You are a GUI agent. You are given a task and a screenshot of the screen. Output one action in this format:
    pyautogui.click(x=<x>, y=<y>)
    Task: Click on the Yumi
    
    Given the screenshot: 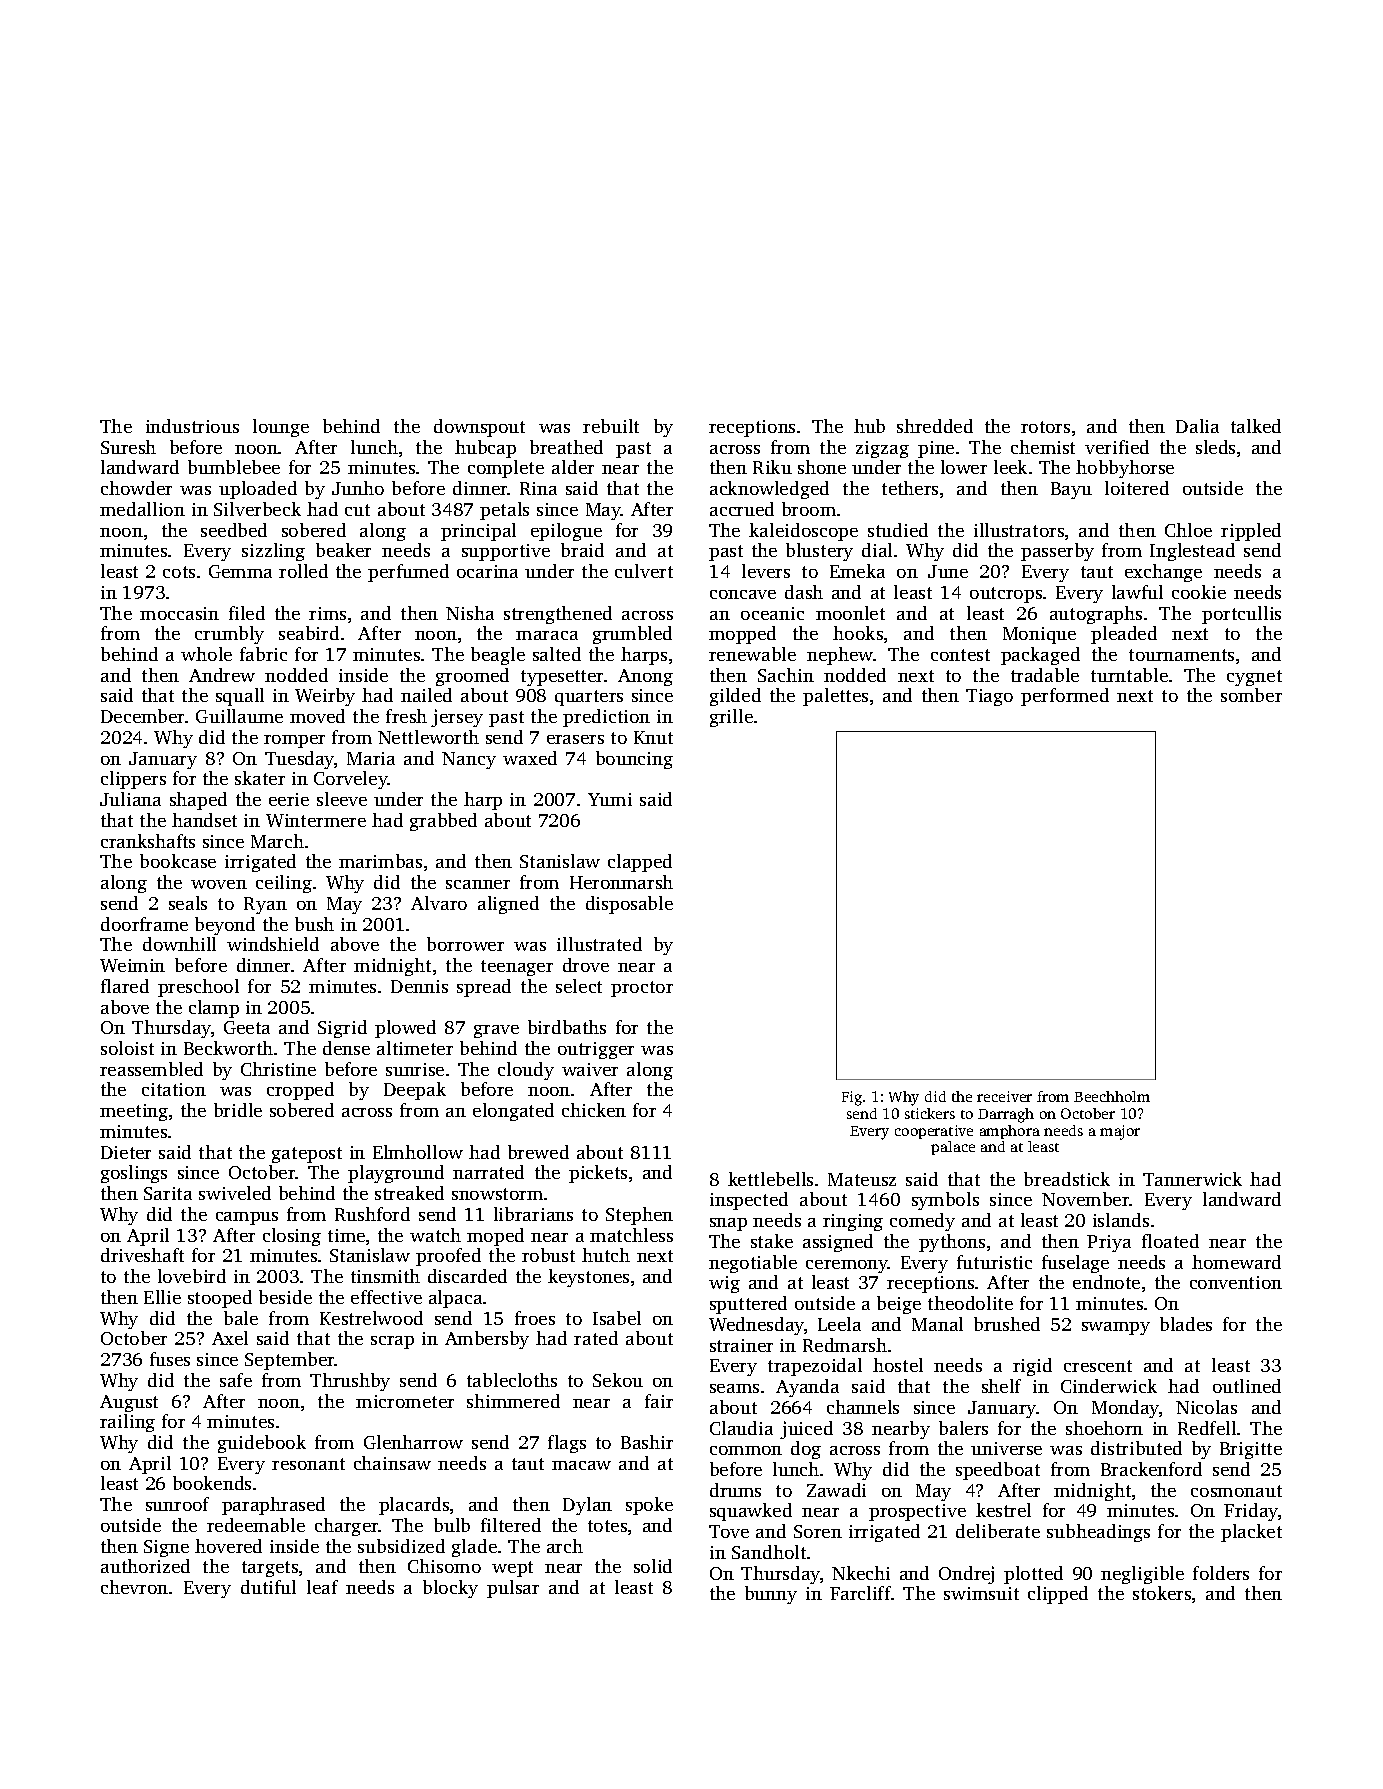 What is the action you would take?
    pyautogui.click(x=610, y=799)
